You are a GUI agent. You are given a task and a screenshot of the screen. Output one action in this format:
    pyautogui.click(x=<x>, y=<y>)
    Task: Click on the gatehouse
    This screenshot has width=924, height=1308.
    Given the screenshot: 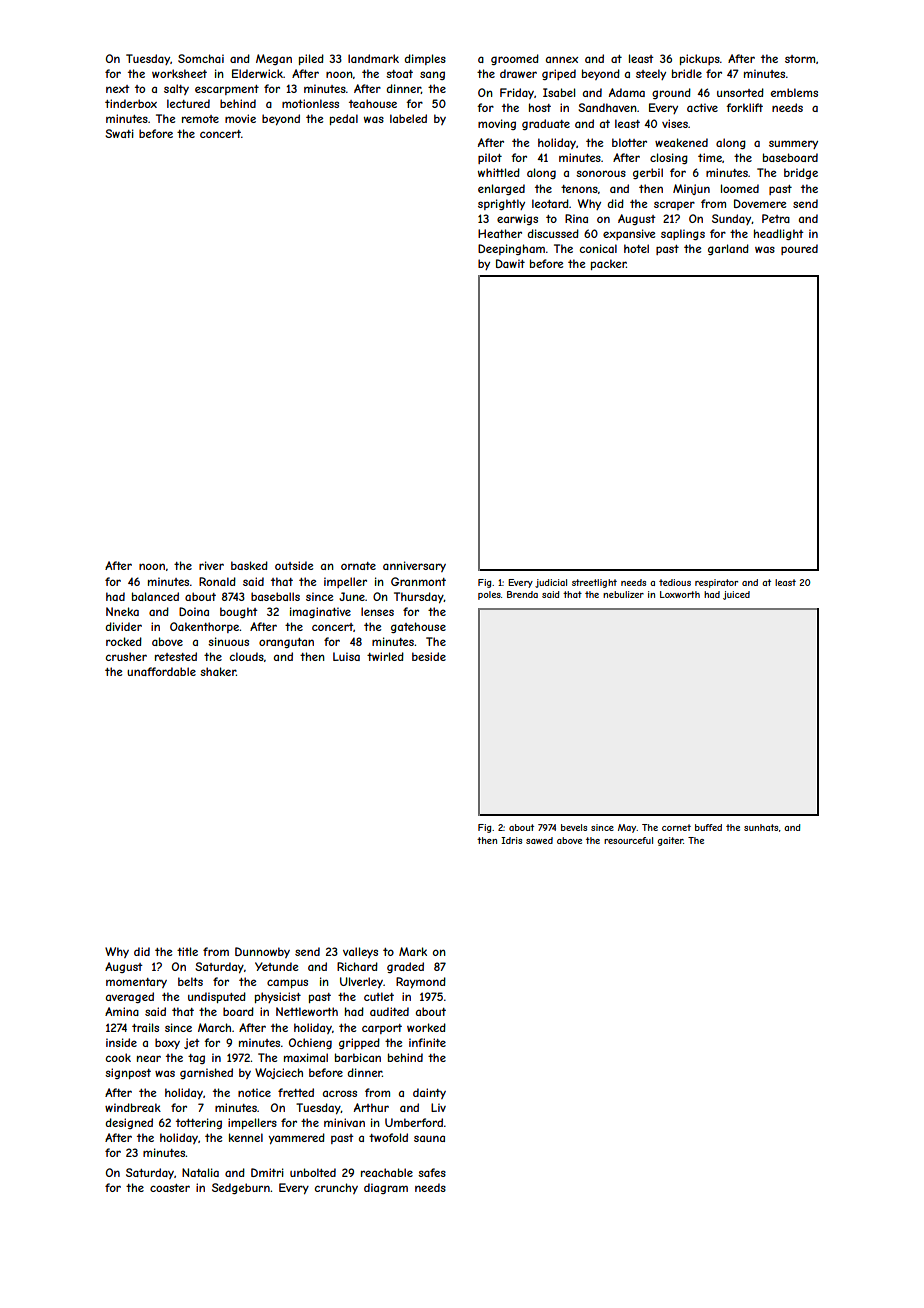 What is the action you would take?
    pyautogui.click(x=418, y=627)
